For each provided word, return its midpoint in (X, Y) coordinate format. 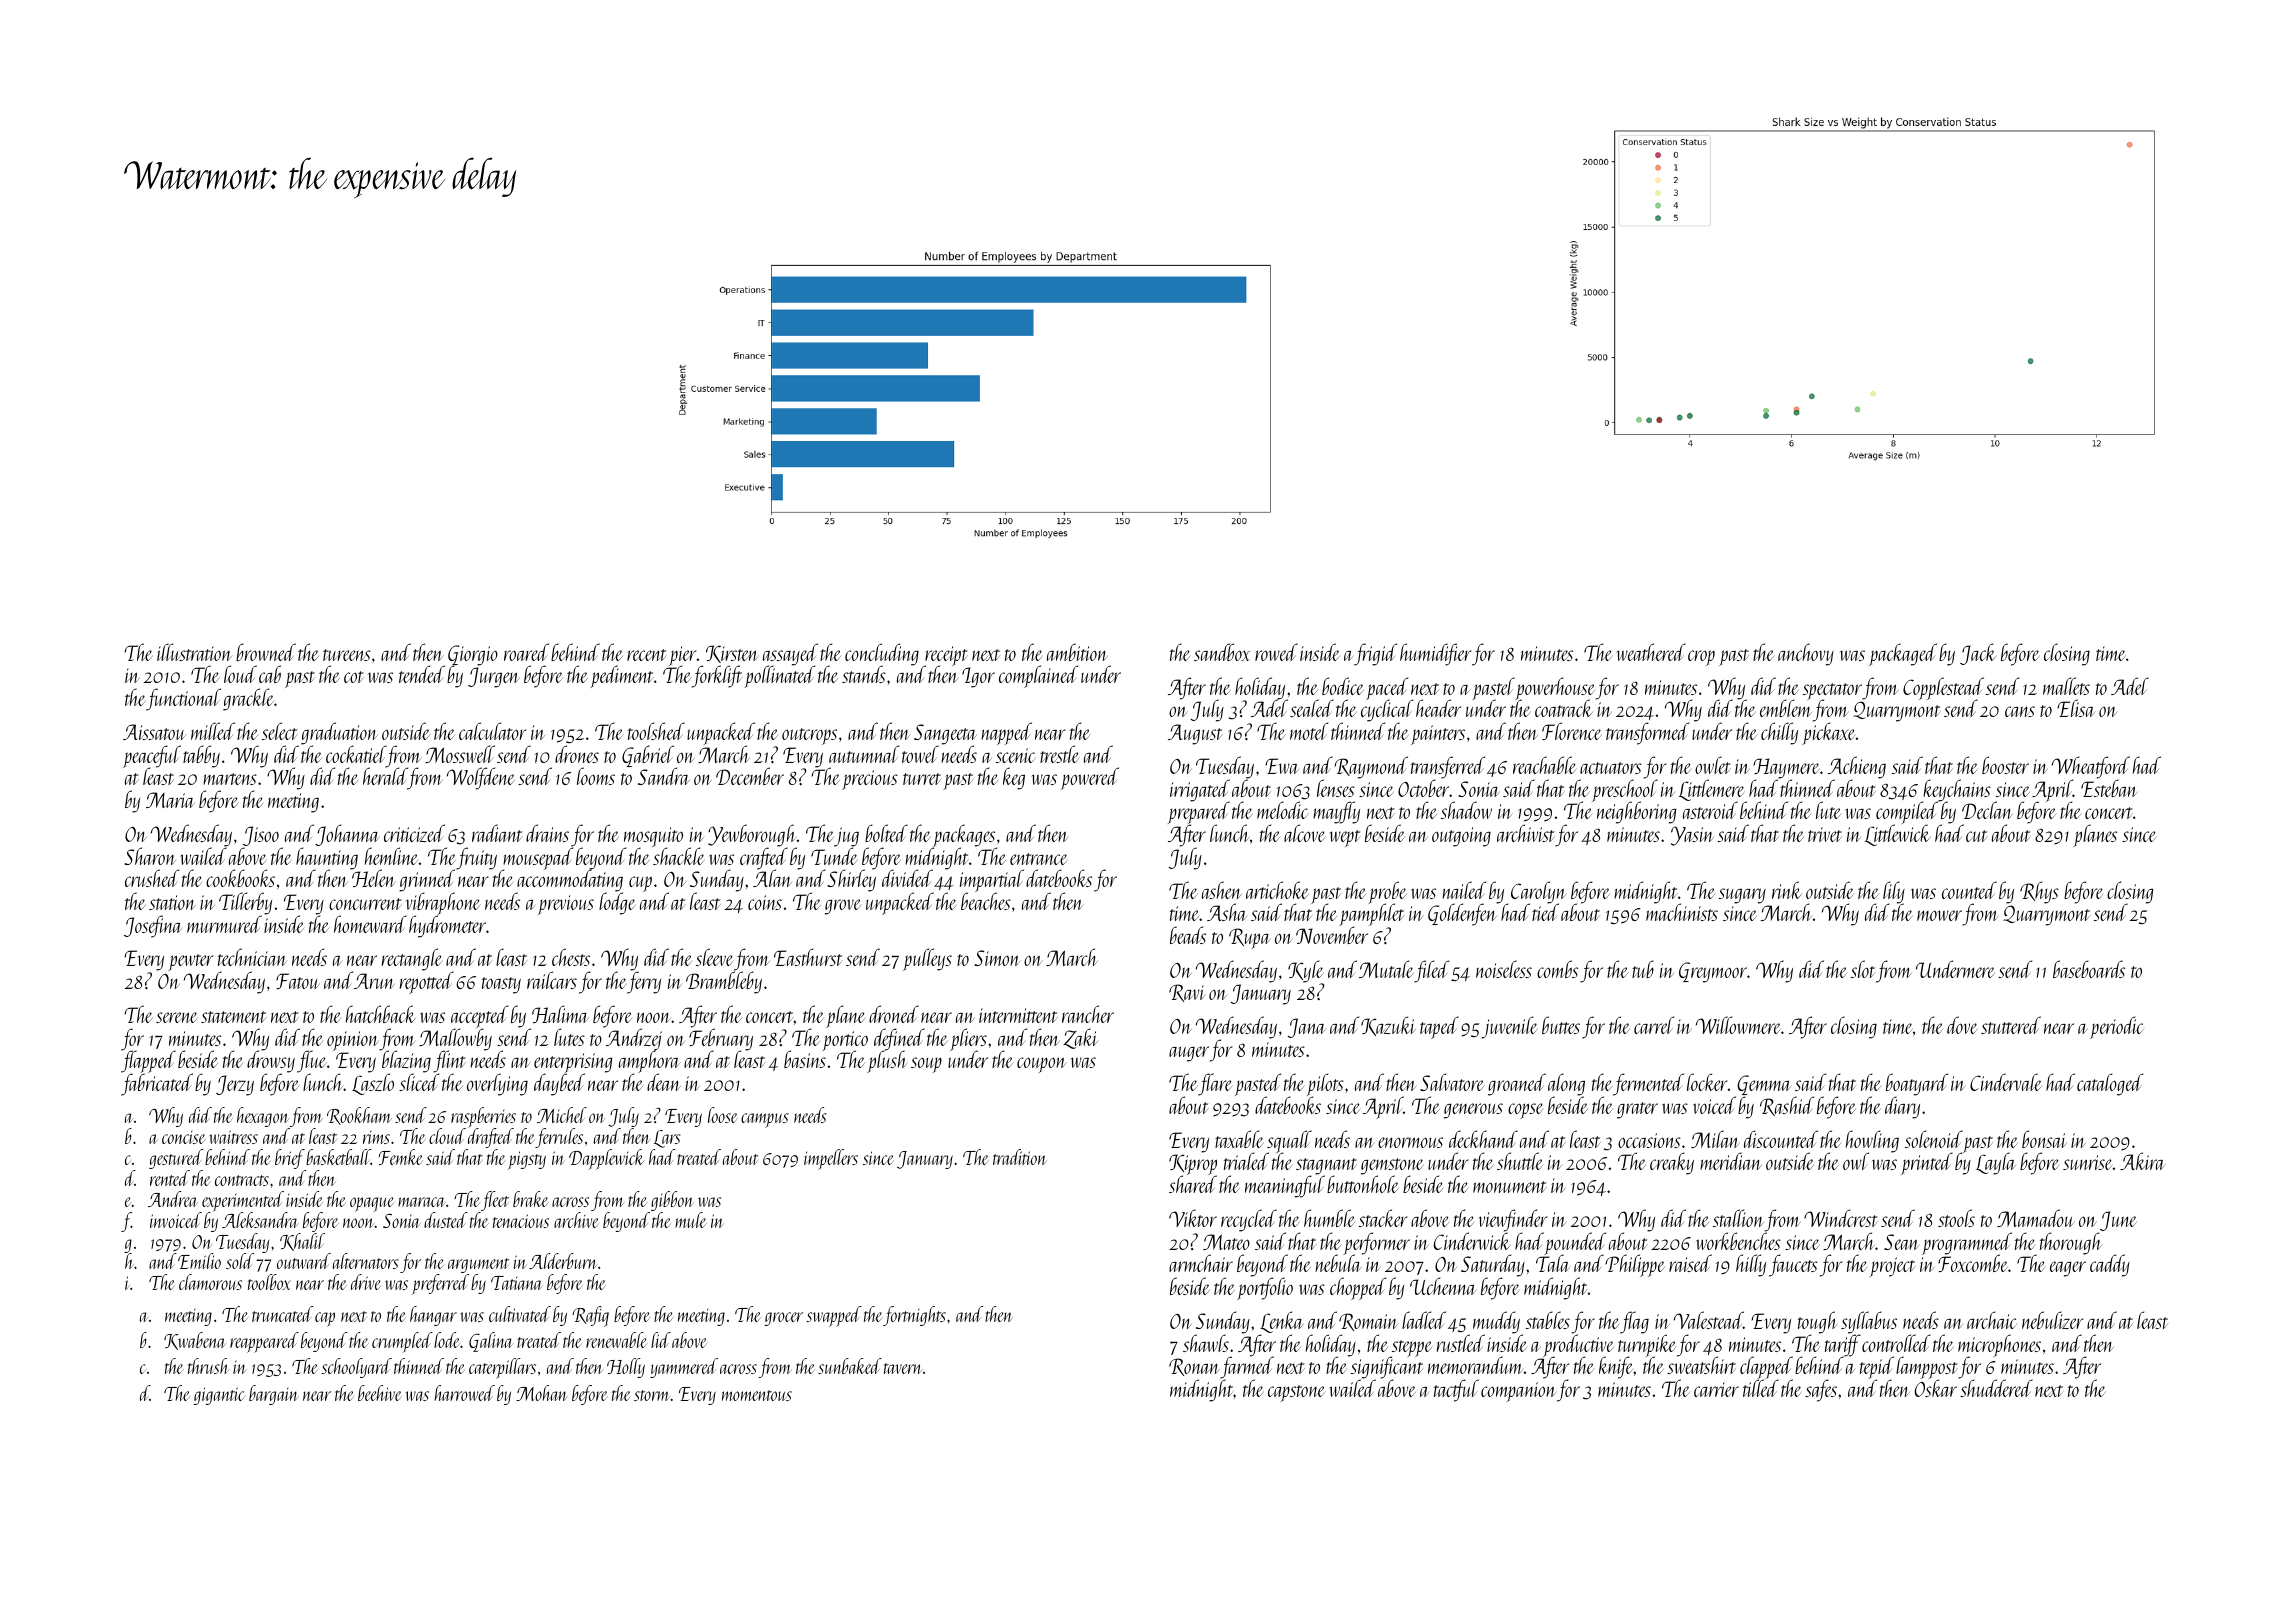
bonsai (2044, 1139)
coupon (1041, 1065)
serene (176, 1017)
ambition (1077, 652)
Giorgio (473, 655)
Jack (1978, 654)
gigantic (219, 1396)
